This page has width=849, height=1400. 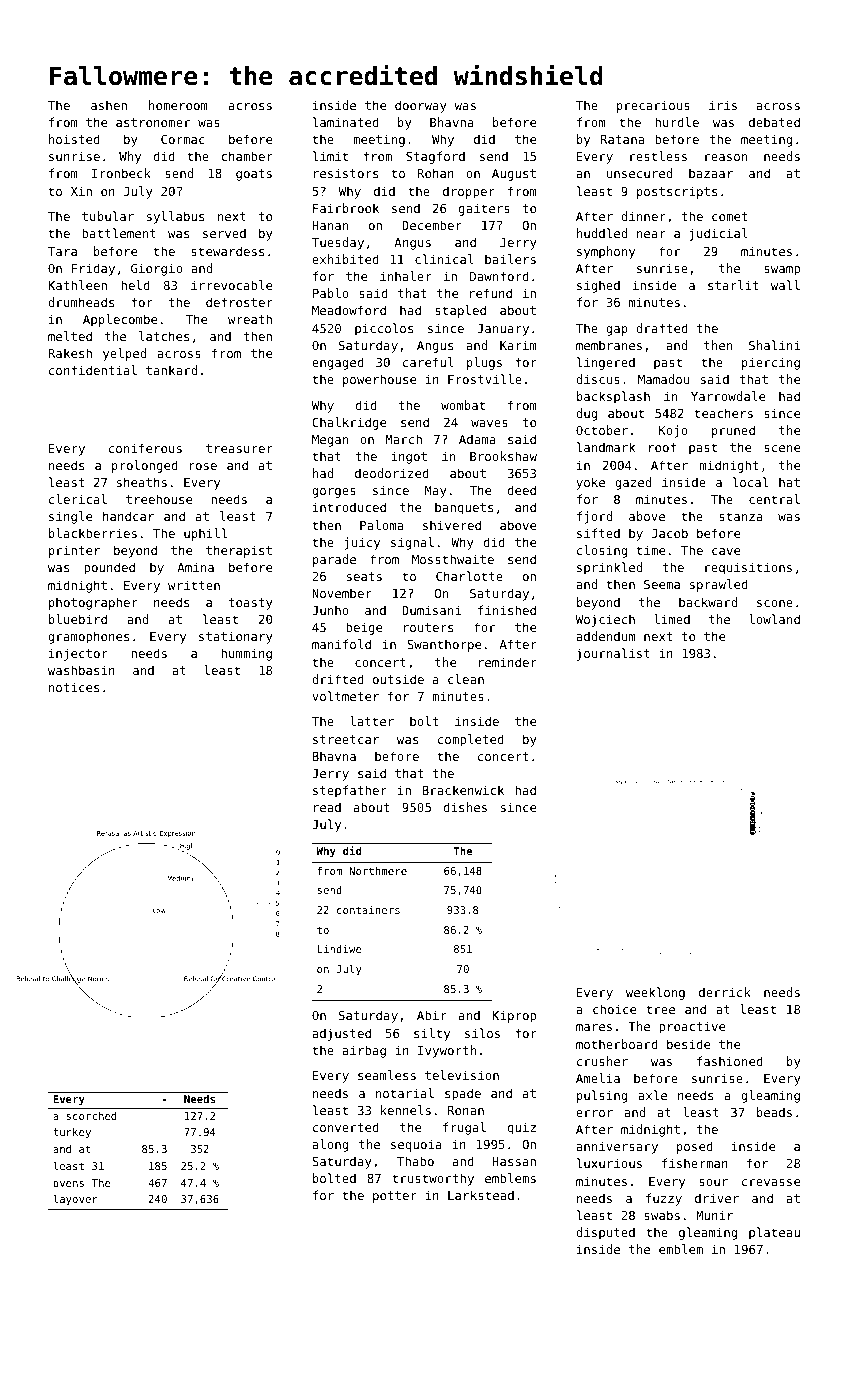 What do you see at coordinates (330, 1145) in the page?
I see `along` at bounding box center [330, 1145].
